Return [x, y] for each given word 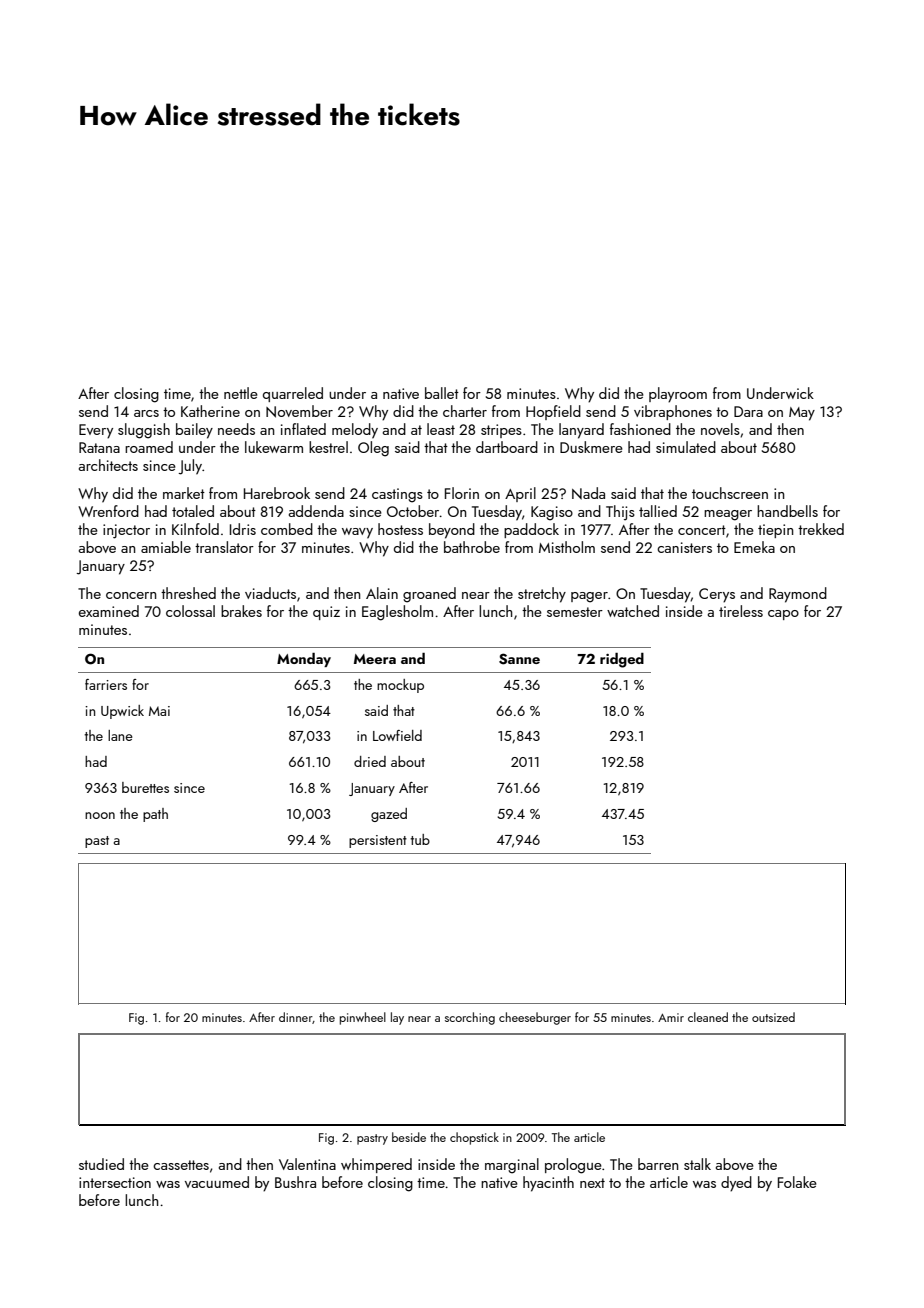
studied [101, 1164]
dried [370, 761]
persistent [378, 841]
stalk [697, 1164]
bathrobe [472, 547]
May [802, 414]
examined [109, 611]
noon [100, 815]
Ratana [99, 447]
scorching [470, 1018]
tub [420, 839]
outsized [773, 1017]
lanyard [581, 431]
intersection [115, 1182]
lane [120, 735]
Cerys [717, 595]
